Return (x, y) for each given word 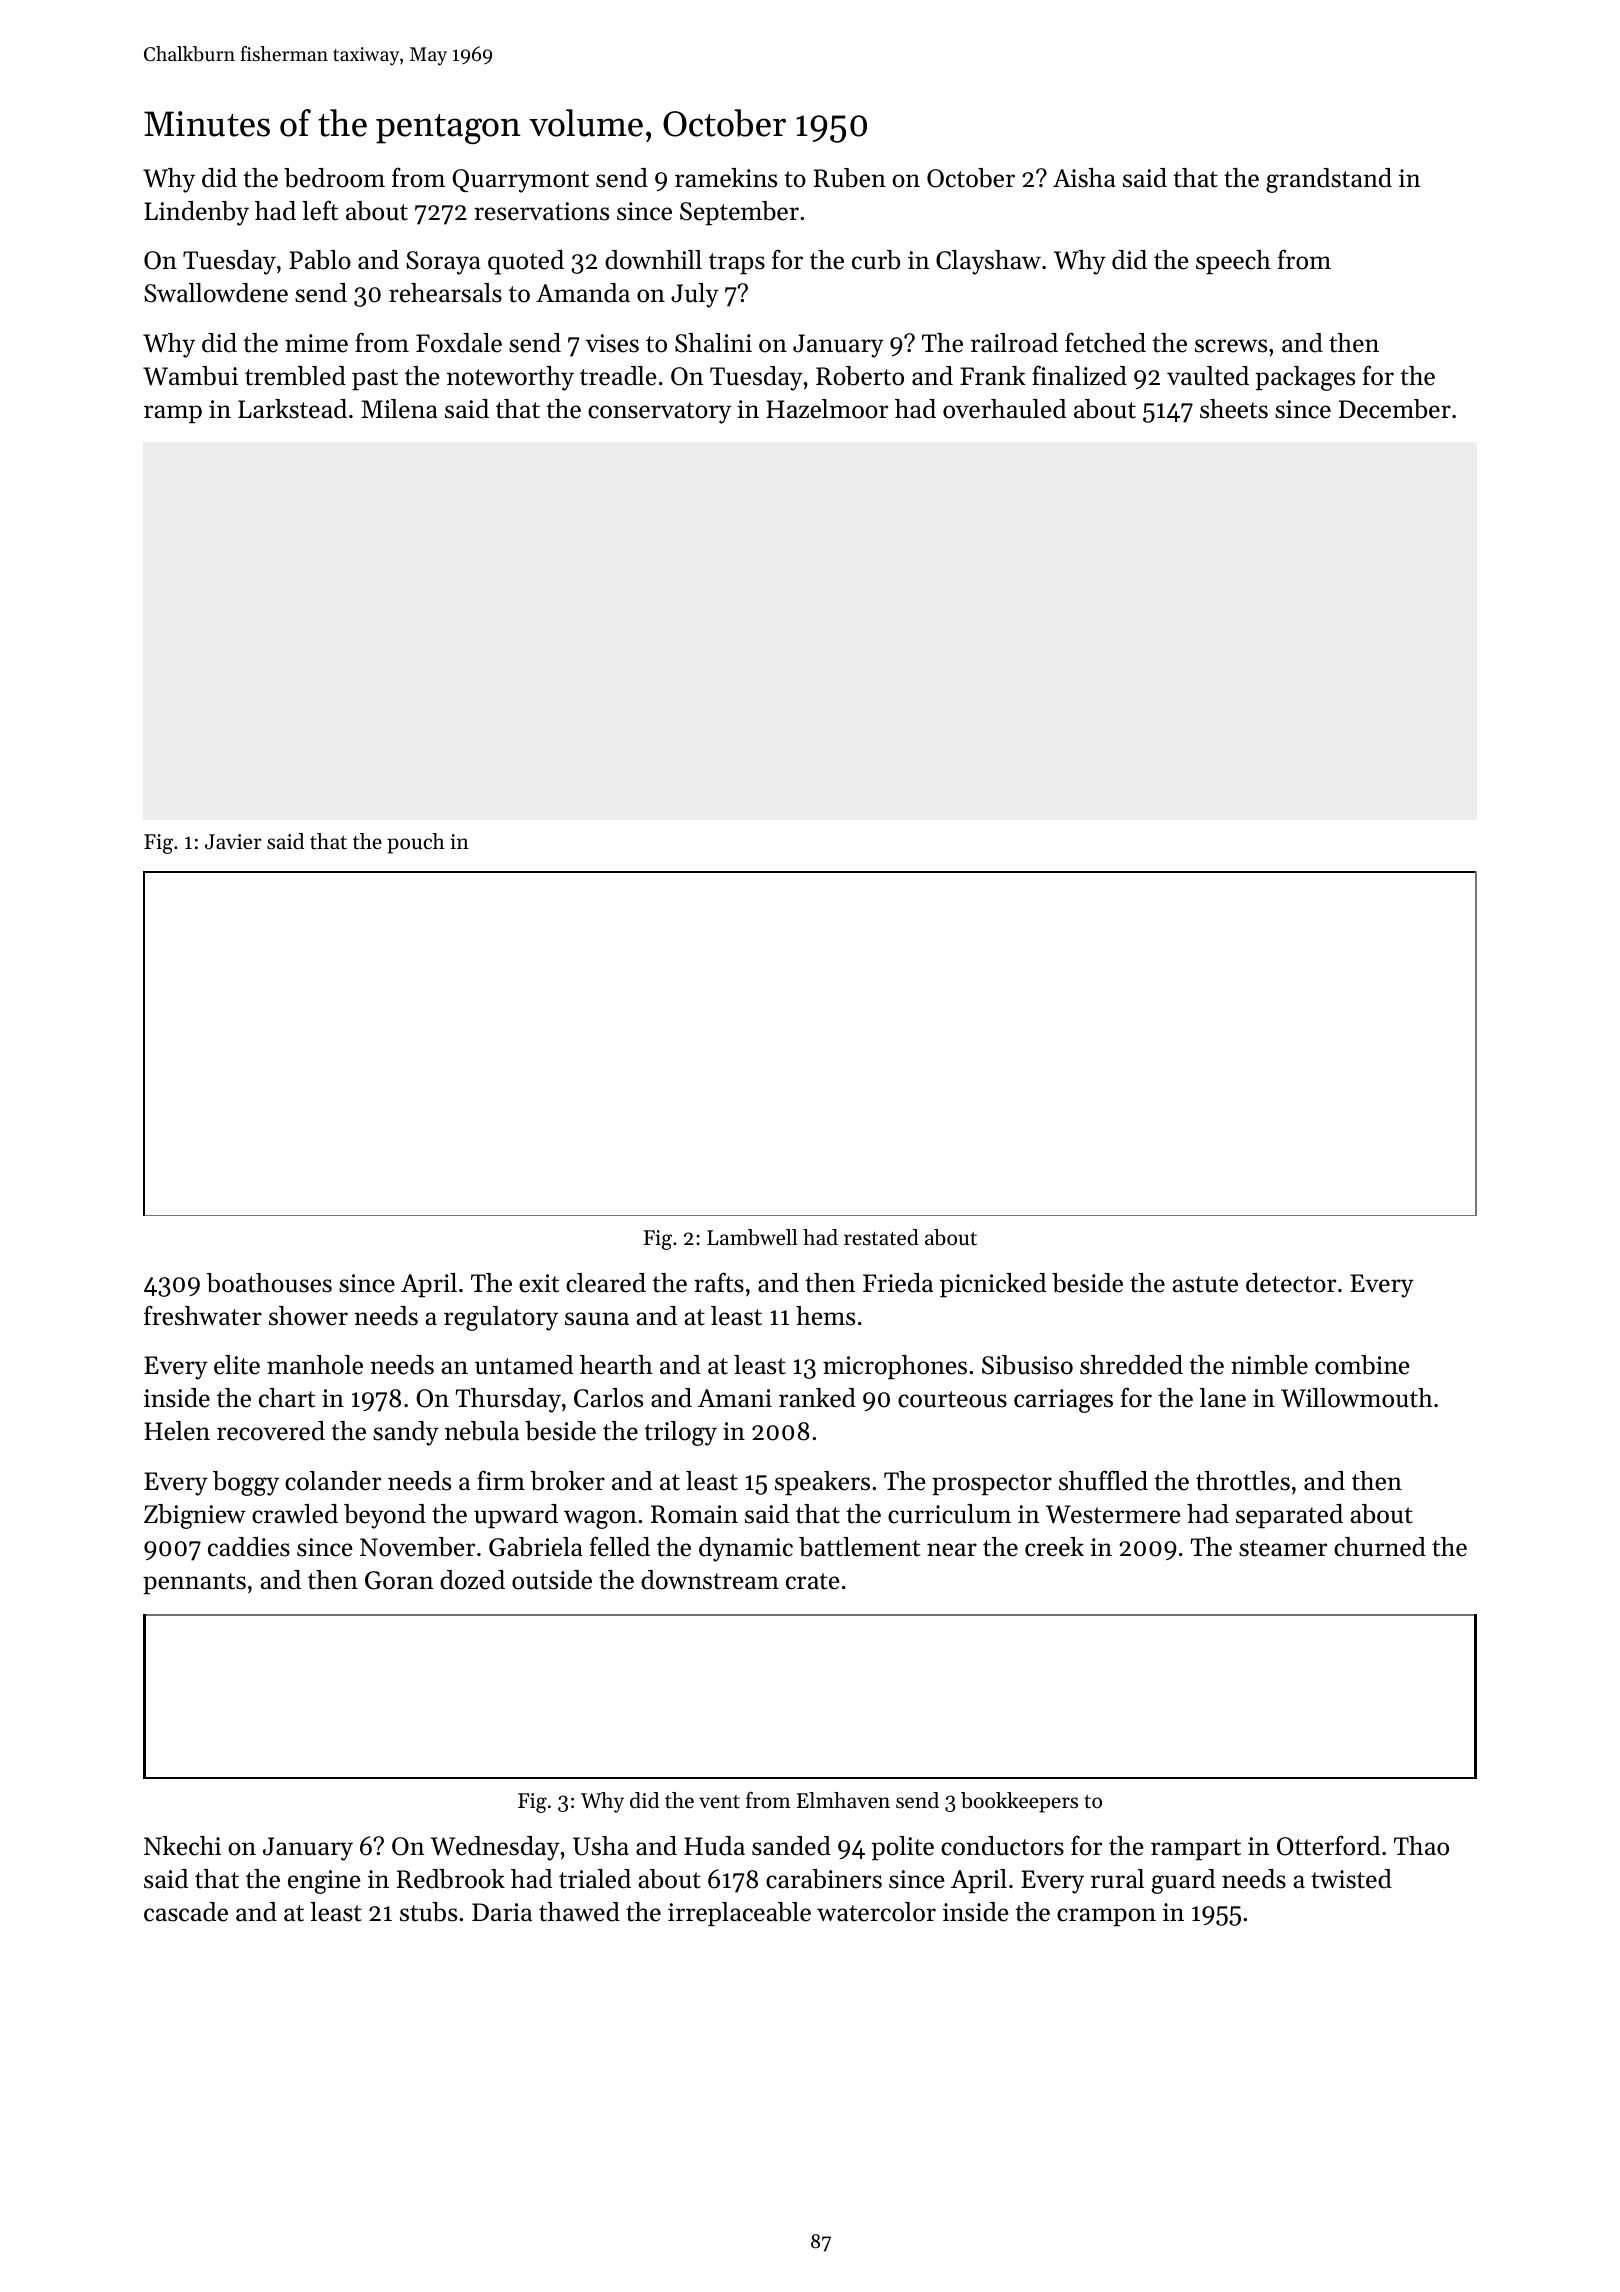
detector (1291, 1283)
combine (1362, 1365)
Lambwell (752, 1237)
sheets (1234, 409)
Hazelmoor (827, 409)
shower (308, 1316)
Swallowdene (216, 293)
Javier (233, 842)
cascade (186, 1912)
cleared (606, 1283)
